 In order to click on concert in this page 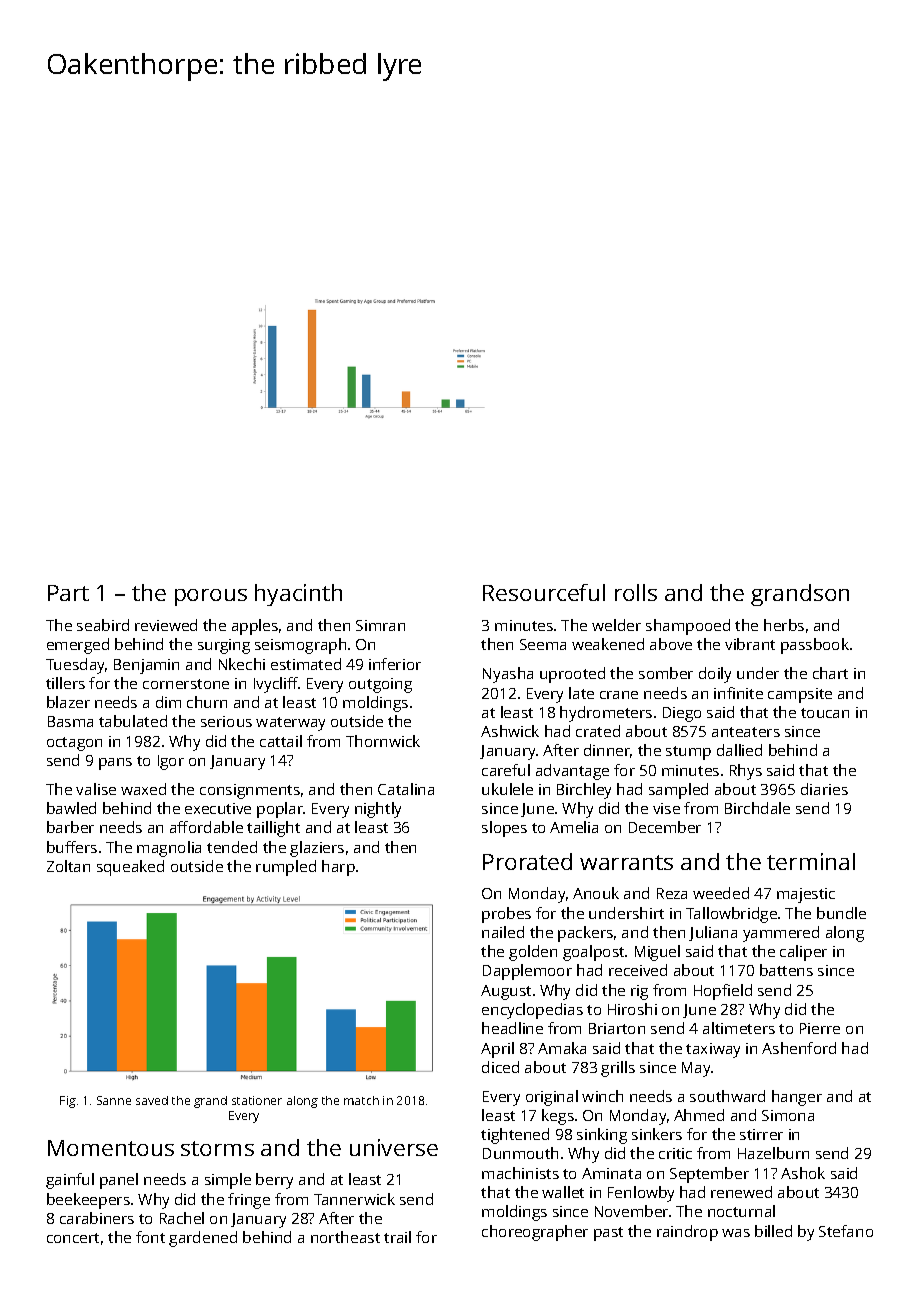, I will do `click(73, 1238)`.
